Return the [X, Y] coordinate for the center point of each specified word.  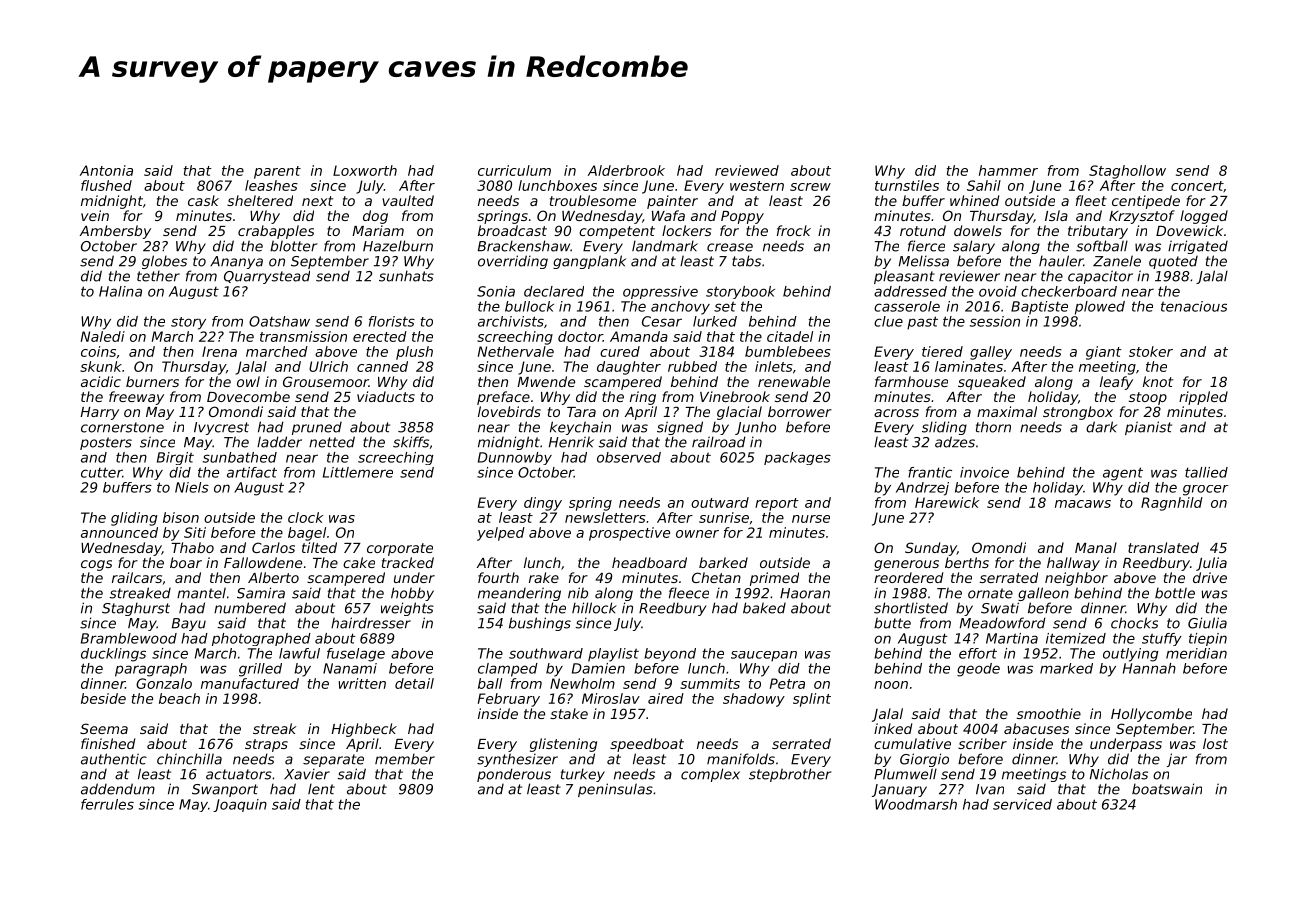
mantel [201, 593]
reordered [908, 577]
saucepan [764, 656]
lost [1215, 743]
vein [95, 215]
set [725, 307]
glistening [563, 745]
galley [991, 353]
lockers [686, 230]
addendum [118, 789]
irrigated [1198, 247]
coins [98, 351]
